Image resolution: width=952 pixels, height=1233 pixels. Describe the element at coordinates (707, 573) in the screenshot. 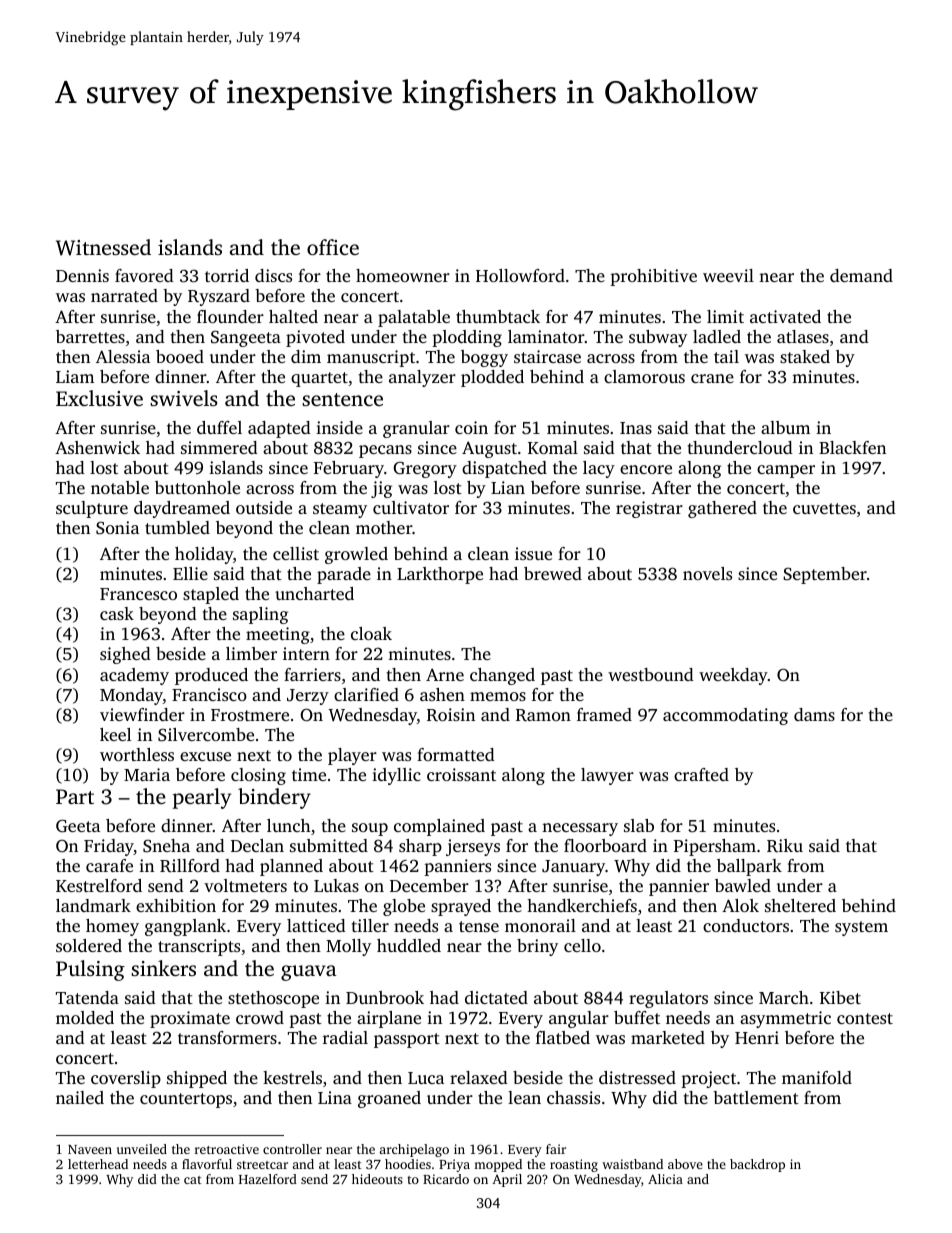

I see `novels` at that location.
